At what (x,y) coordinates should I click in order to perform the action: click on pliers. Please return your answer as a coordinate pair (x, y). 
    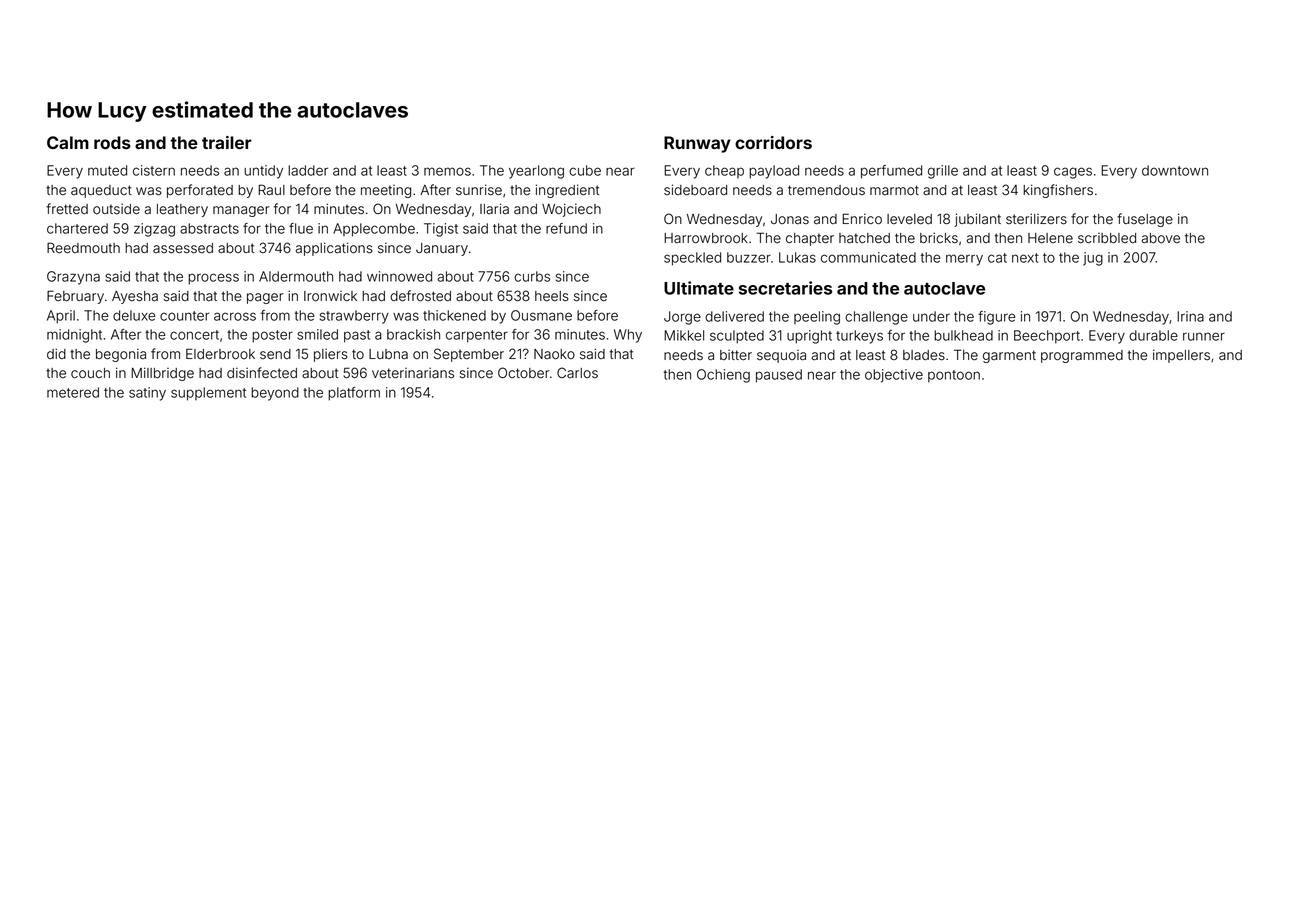
    Looking at the image, I should click on (331, 355).
